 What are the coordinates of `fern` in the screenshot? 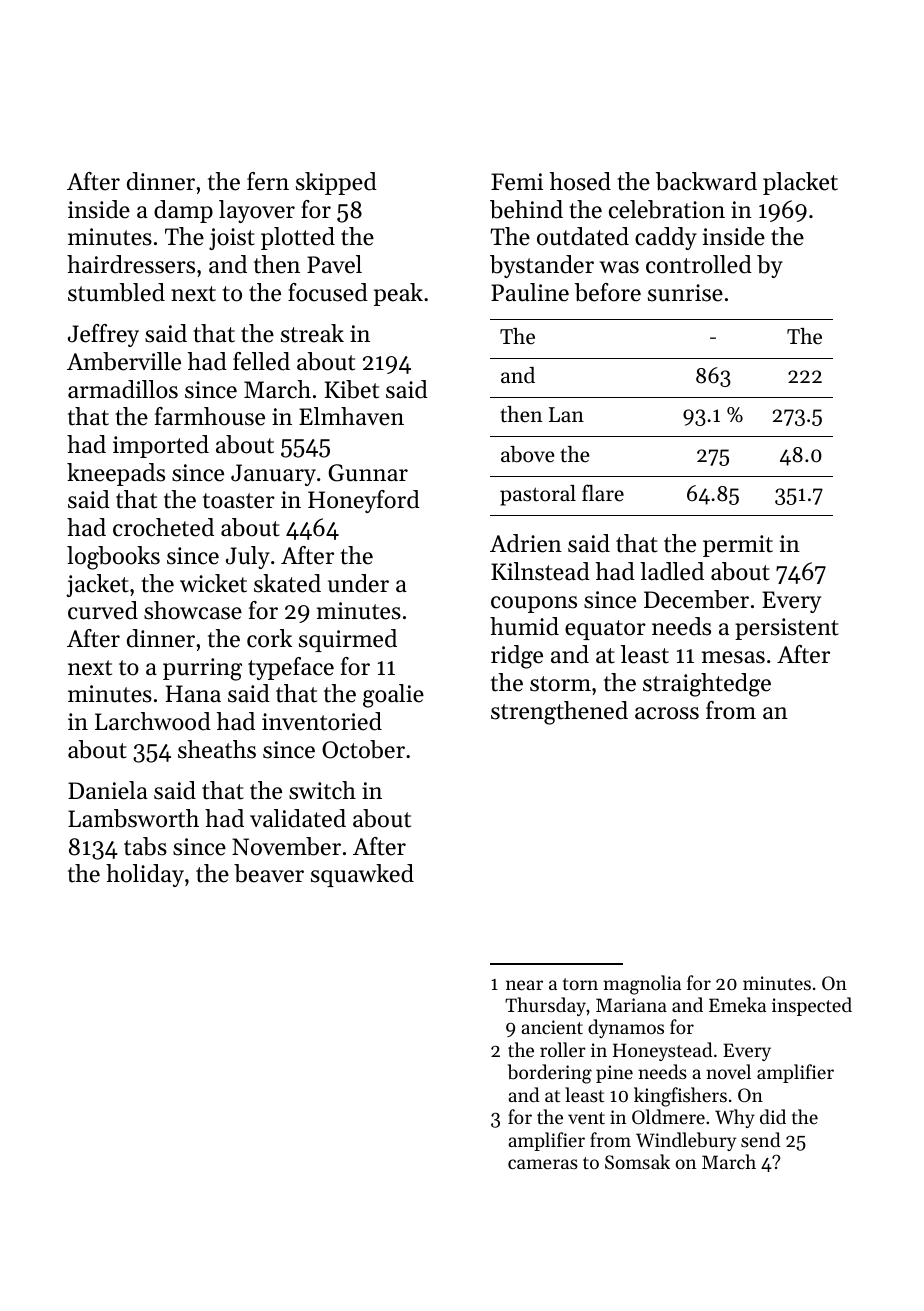 It's located at (268, 181).
